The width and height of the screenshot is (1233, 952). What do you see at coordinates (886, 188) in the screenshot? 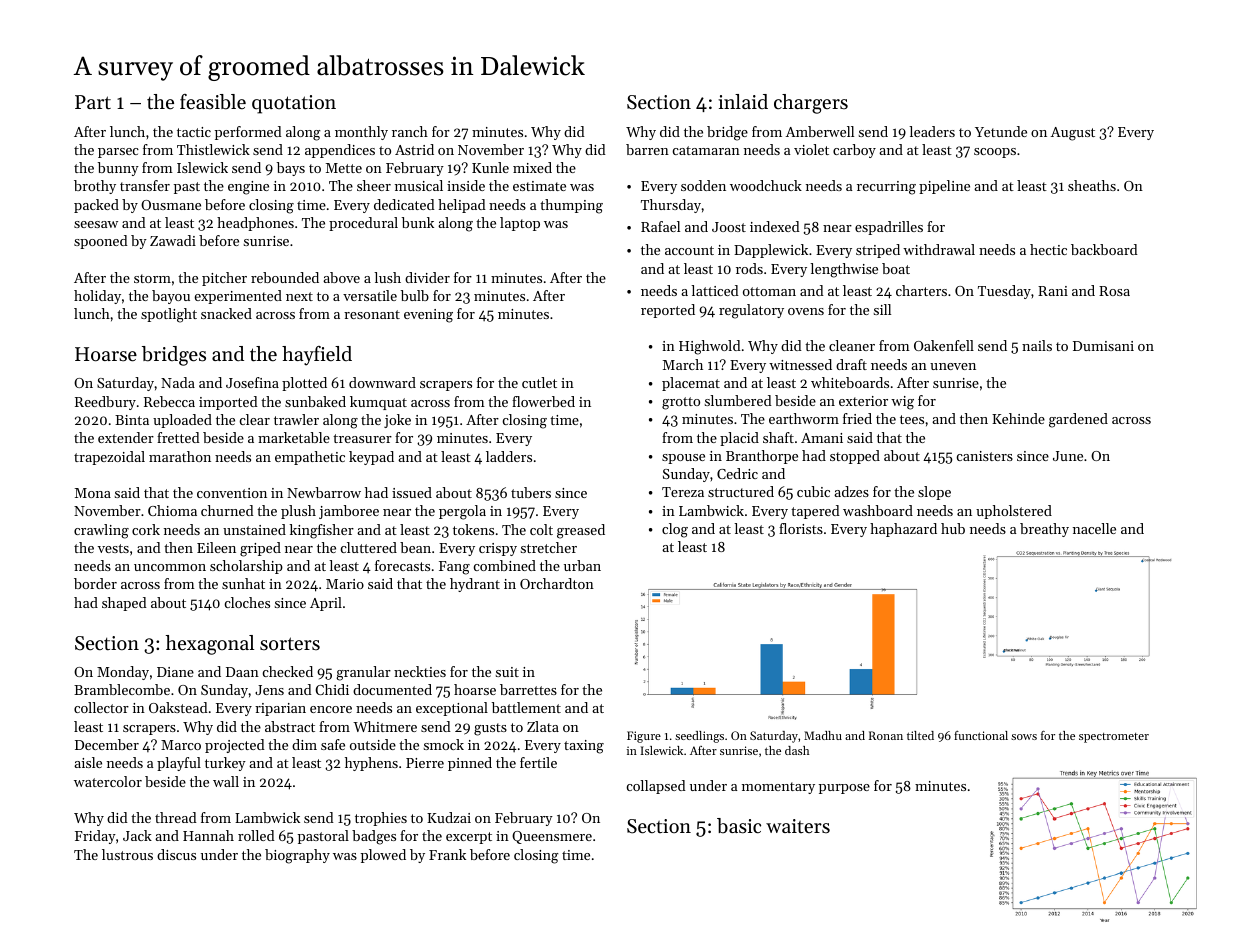
I see `recurring` at bounding box center [886, 188].
